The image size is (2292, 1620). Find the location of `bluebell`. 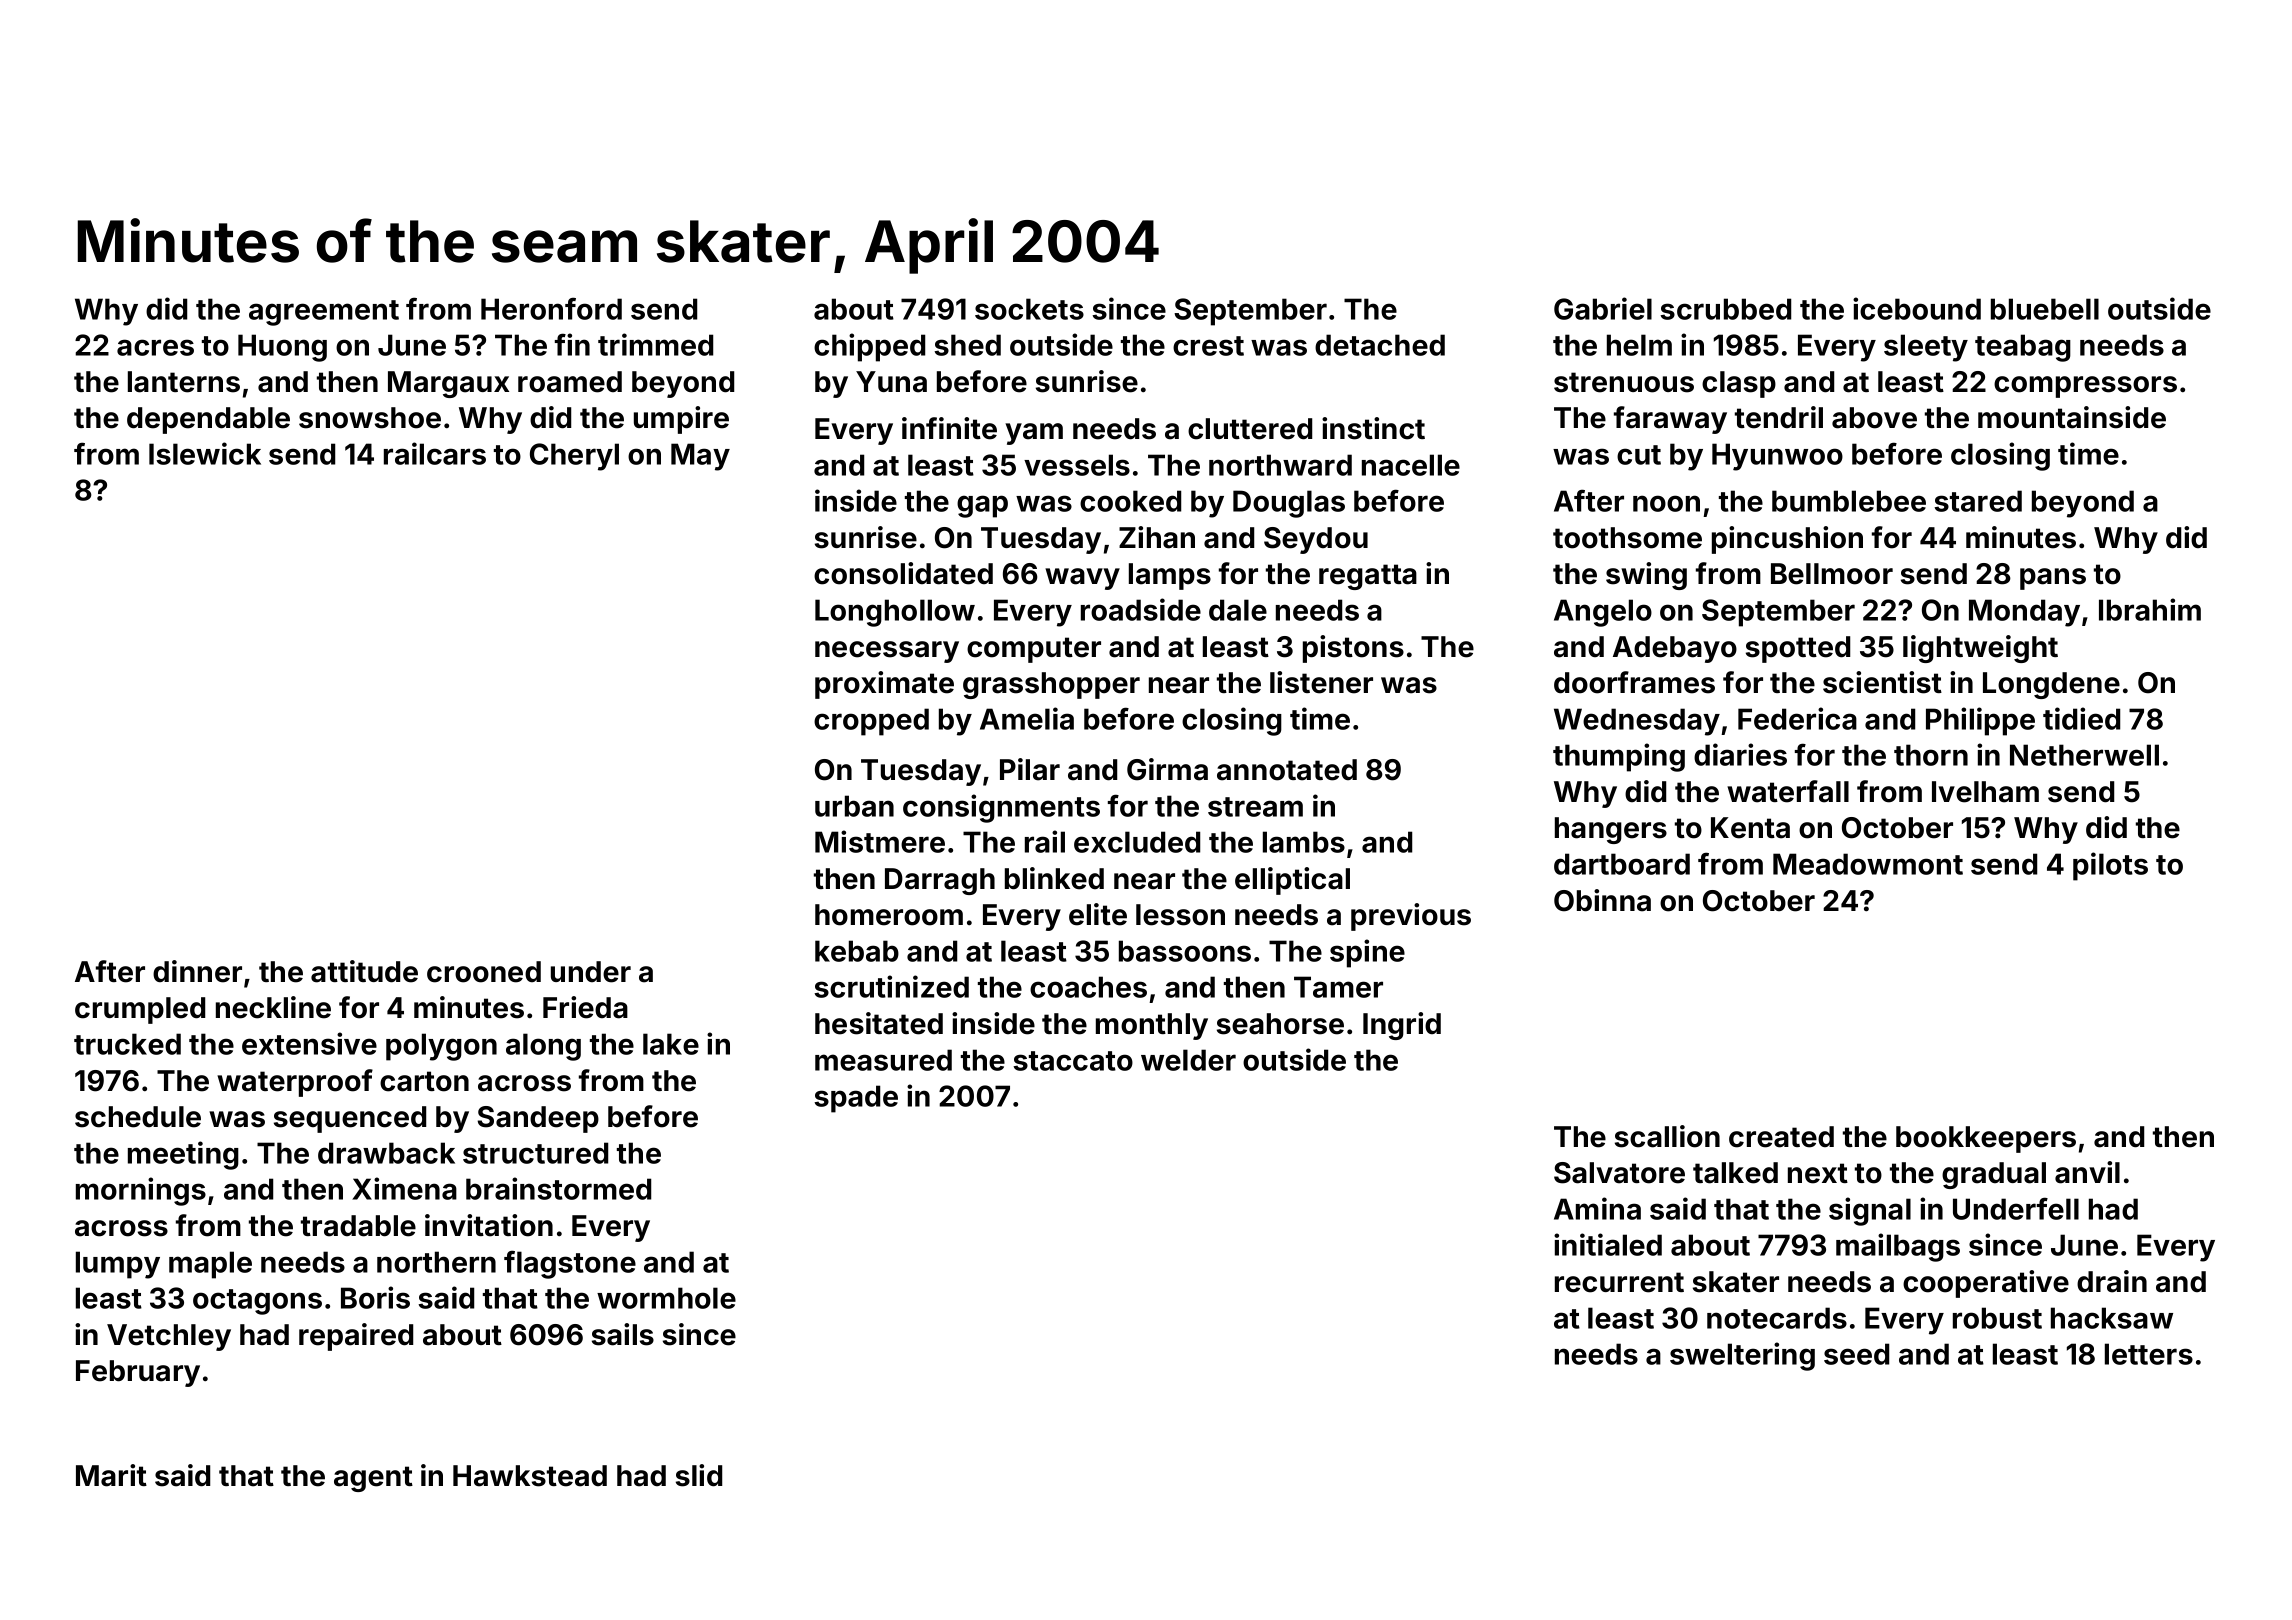

bluebell is located at coordinates (2045, 309).
